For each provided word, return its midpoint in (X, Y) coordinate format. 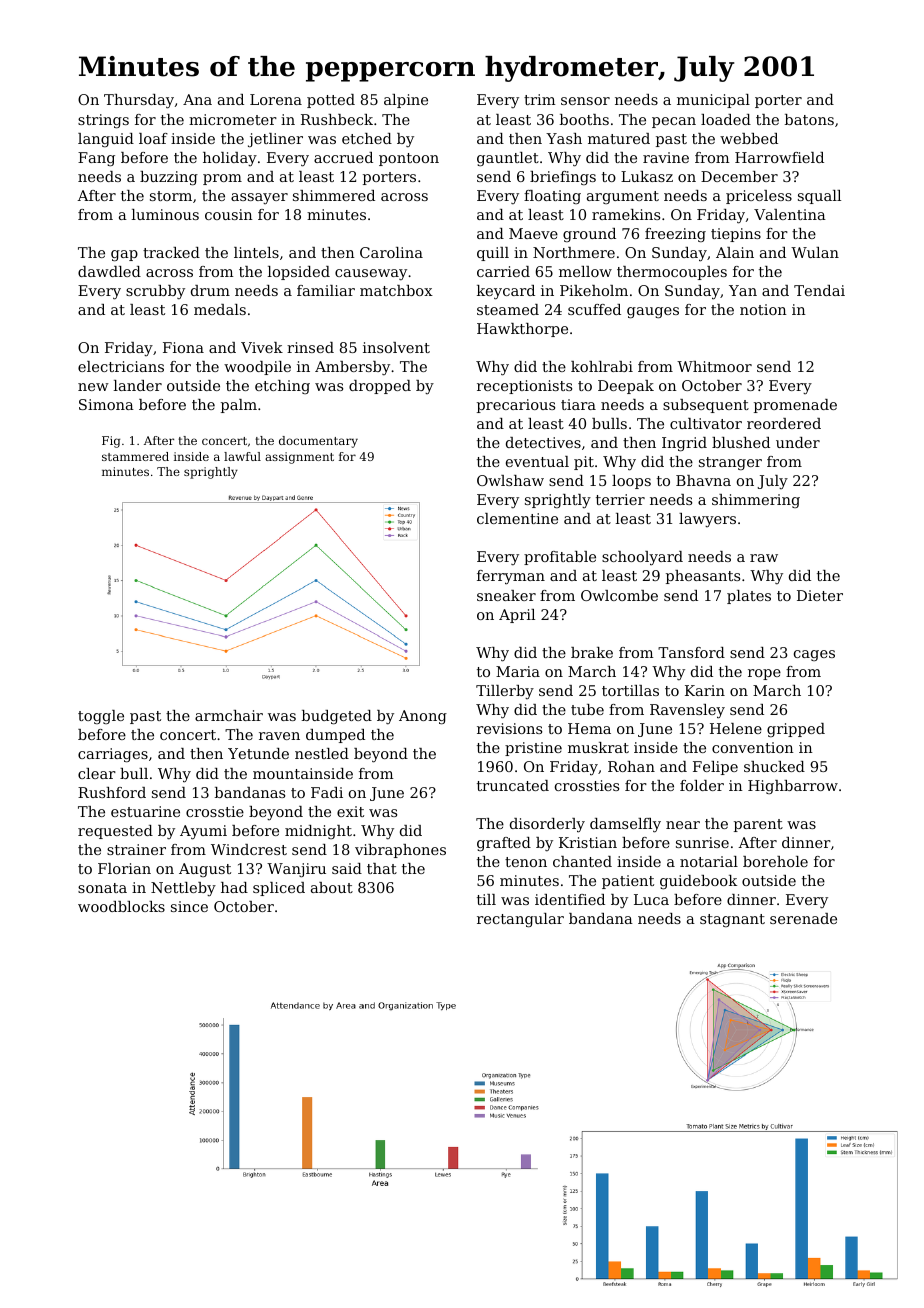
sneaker (506, 595)
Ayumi (203, 832)
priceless (759, 197)
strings (103, 121)
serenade (803, 918)
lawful (242, 456)
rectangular (520, 920)
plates (749, 597)
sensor (585, 101)
